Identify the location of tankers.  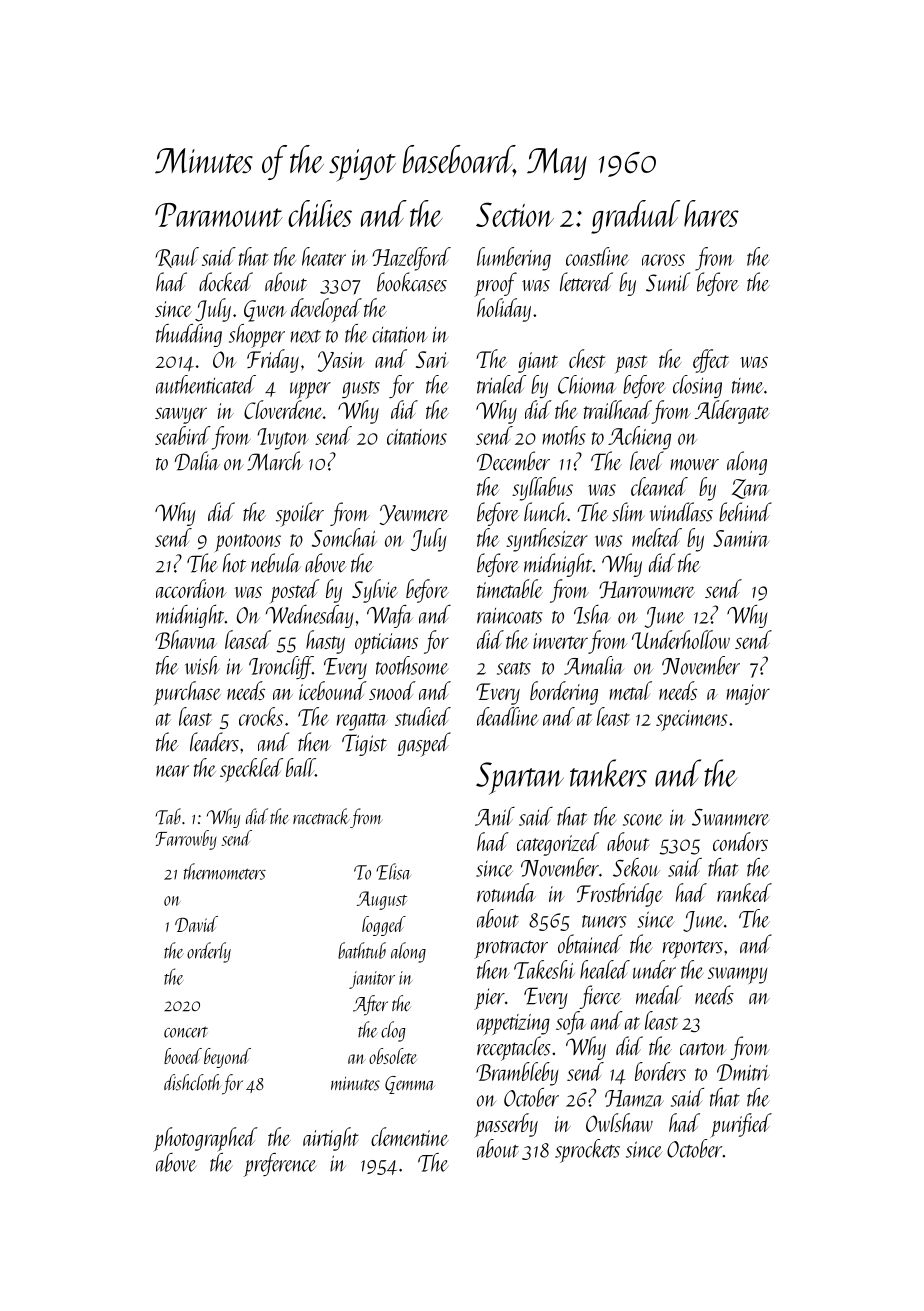
(608, 773).
